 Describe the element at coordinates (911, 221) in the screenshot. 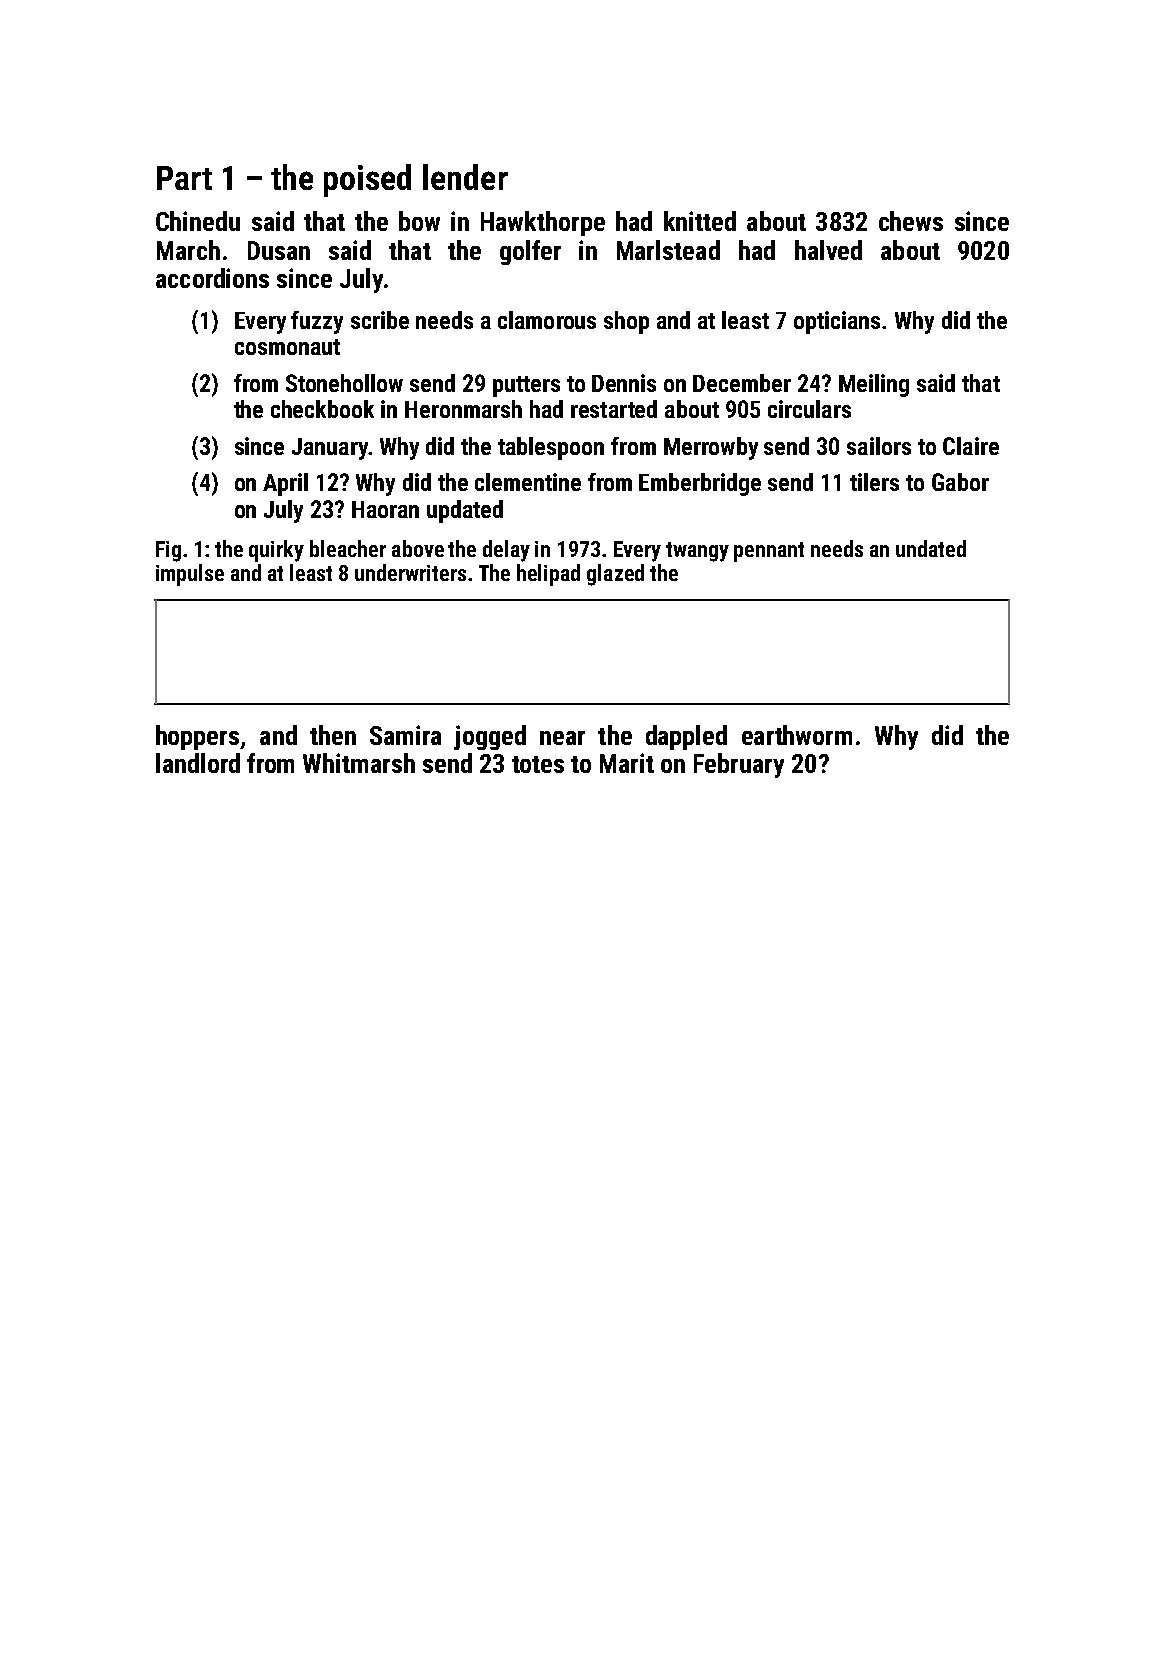

I see `chews` at that location.
